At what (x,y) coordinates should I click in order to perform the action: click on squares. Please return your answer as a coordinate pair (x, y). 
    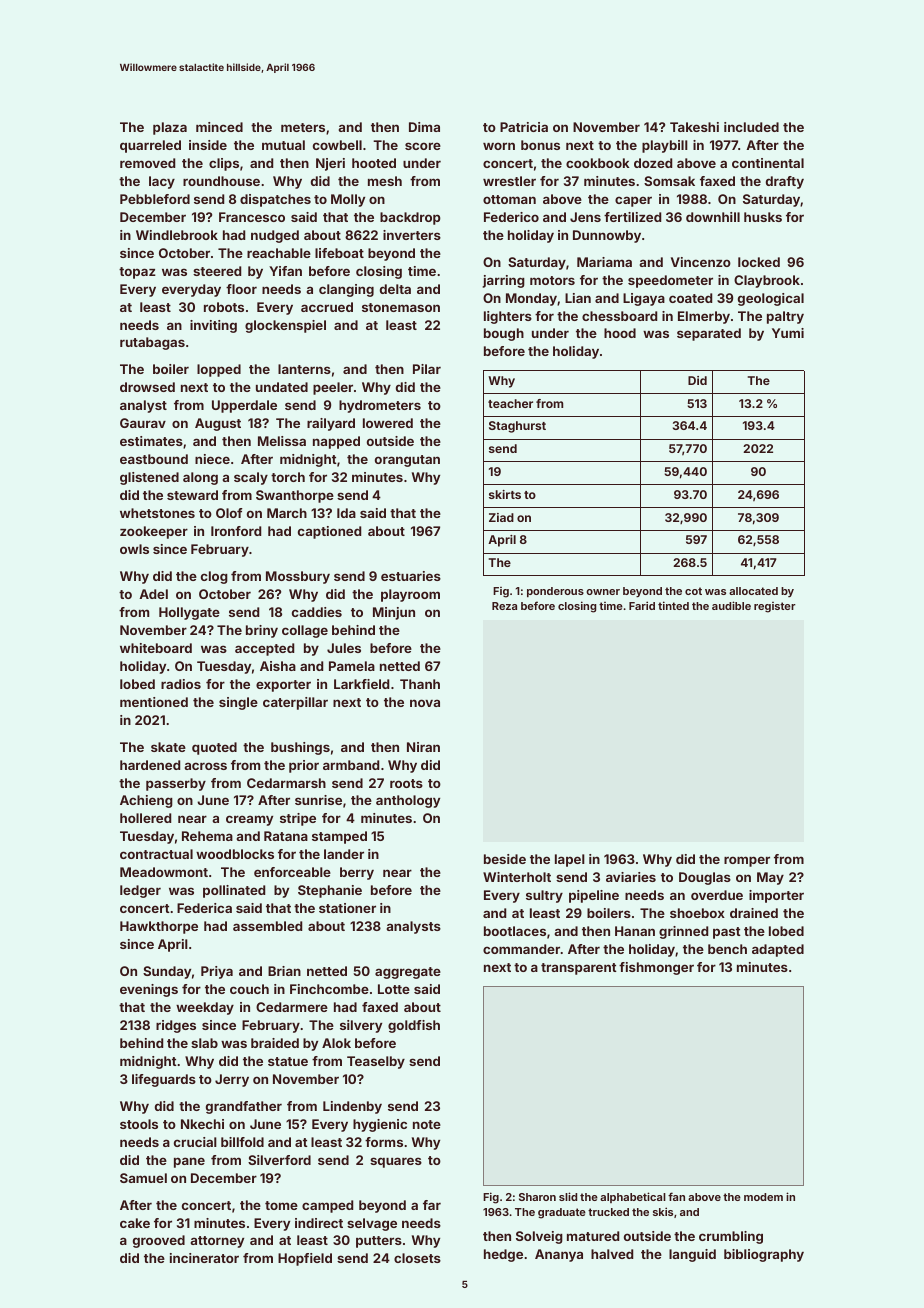
    Looking at the image, I should click on (396, 1162).
